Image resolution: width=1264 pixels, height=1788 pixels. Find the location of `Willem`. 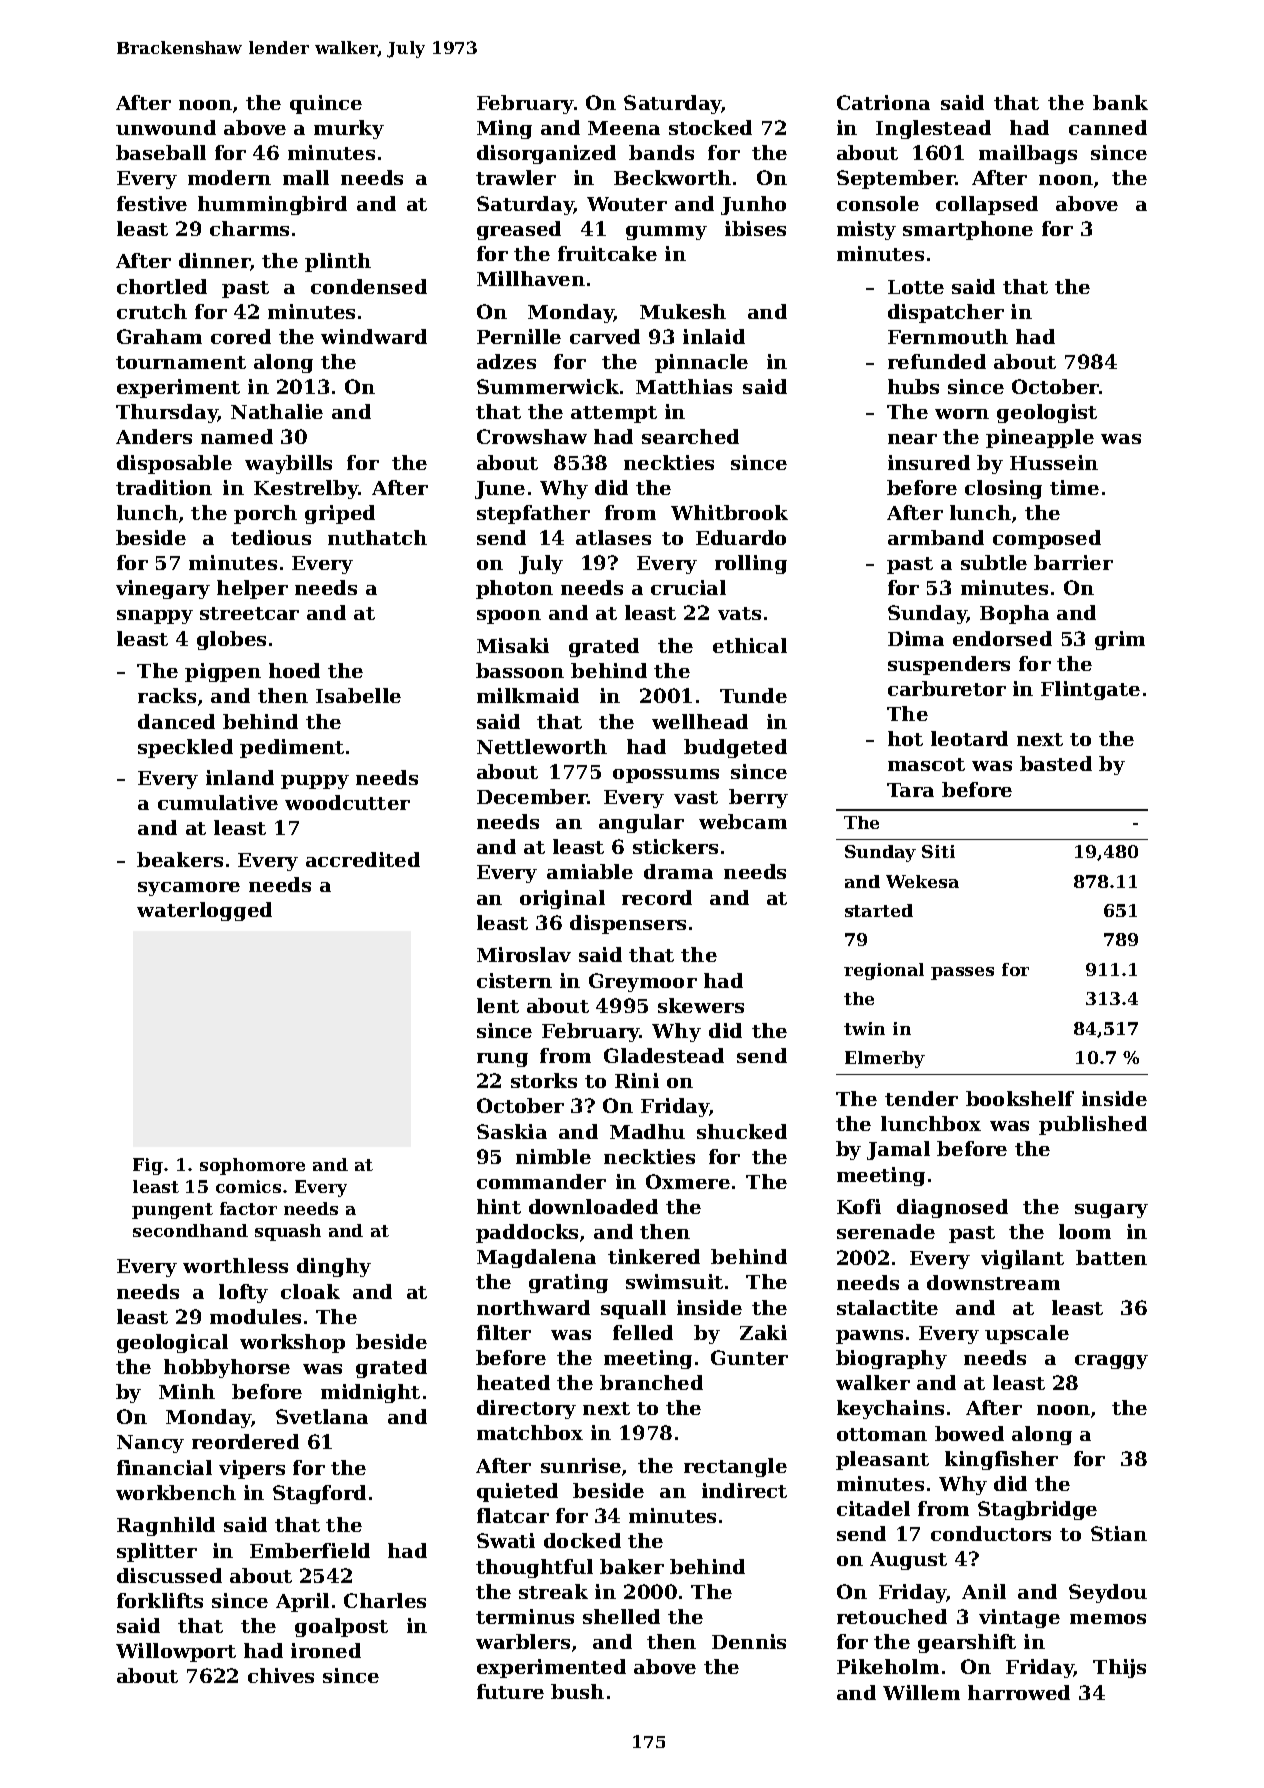

Willem is located at coordinates (921, 1692).
